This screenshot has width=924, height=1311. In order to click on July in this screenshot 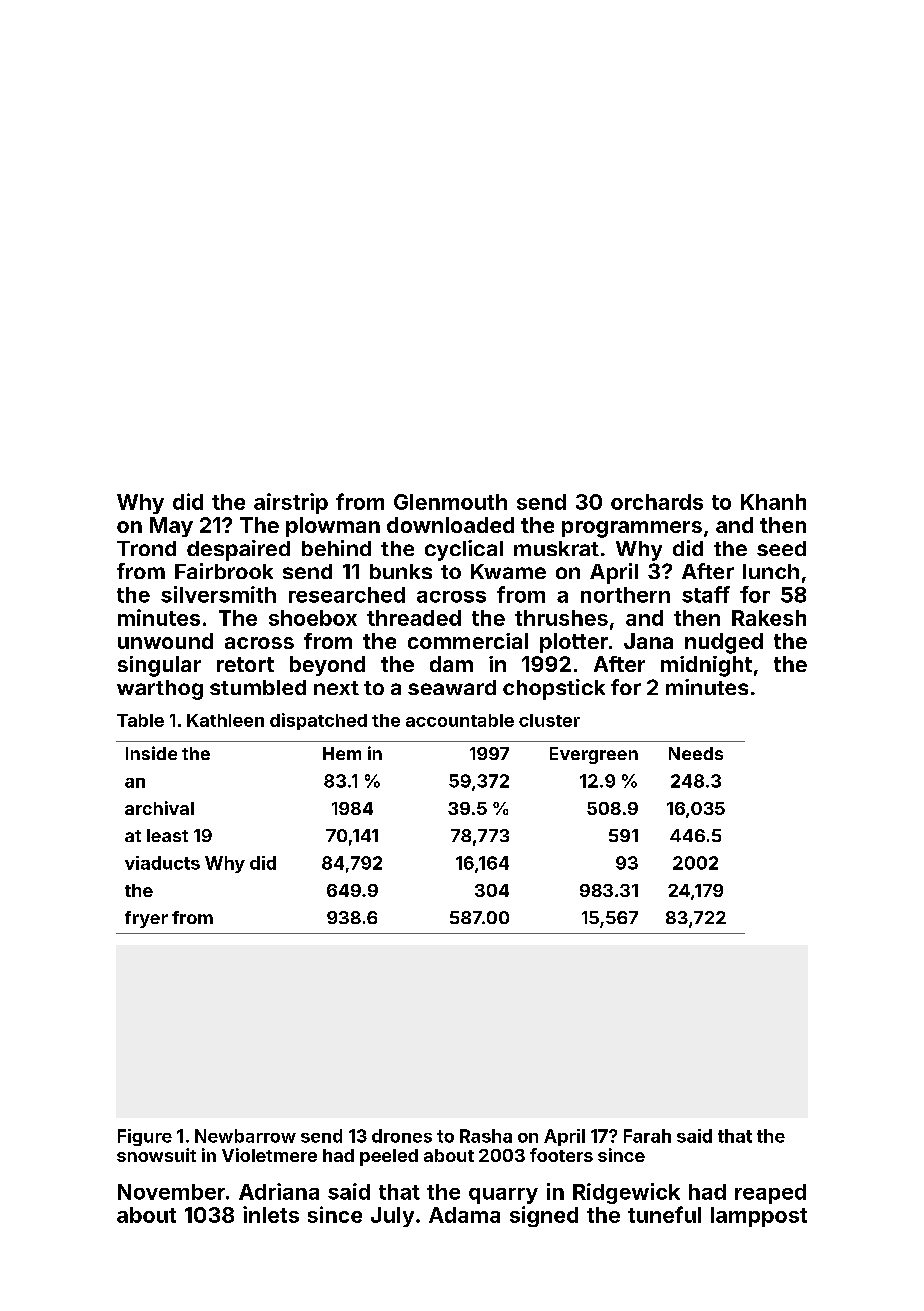, I will do `click(392, 1217)`.
